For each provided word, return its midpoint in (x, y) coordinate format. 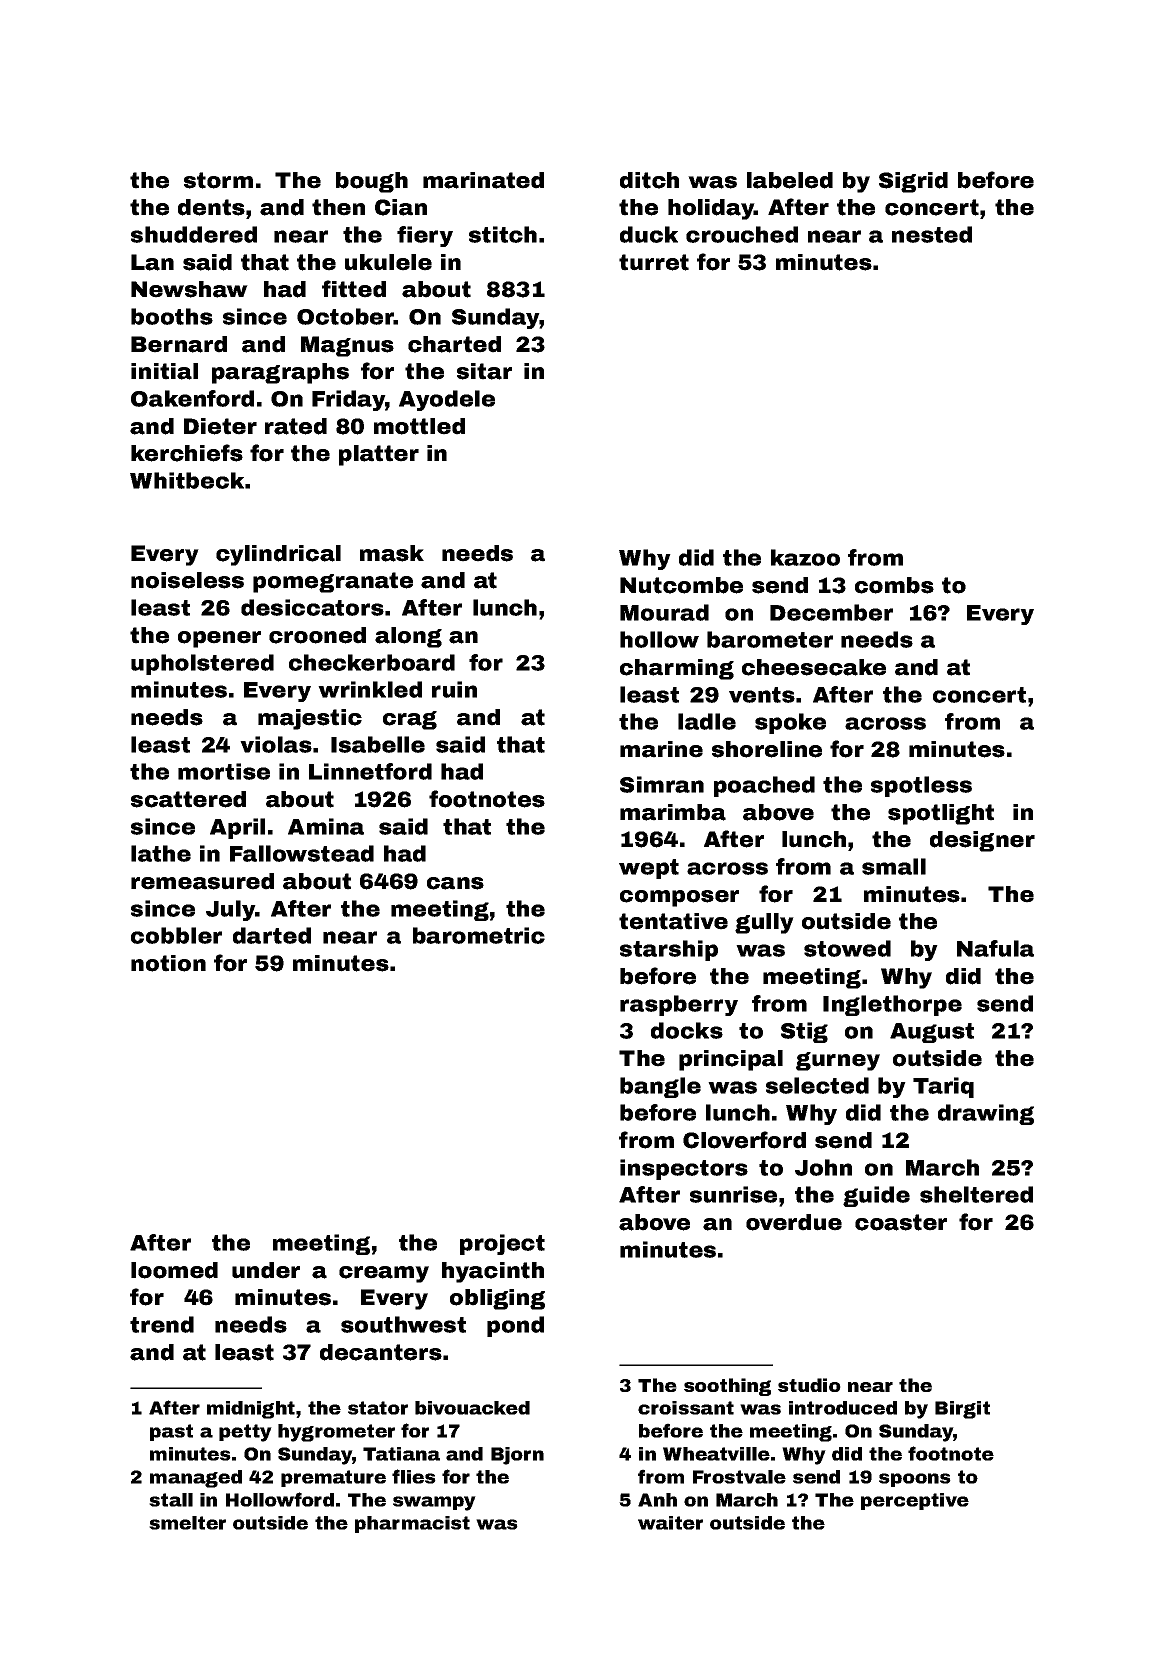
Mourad (664, 612)
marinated (483, 180)
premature (333, 1478)
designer (982, 841)
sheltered (976, 1194)
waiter (670, 1523)
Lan (152, 262)
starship (669, 950)
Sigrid (913, 182)
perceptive (915, 1501)
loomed (174, 1270)
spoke (790, 723)
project (502, 1244)
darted (272, 935)
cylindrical (278, 555)
